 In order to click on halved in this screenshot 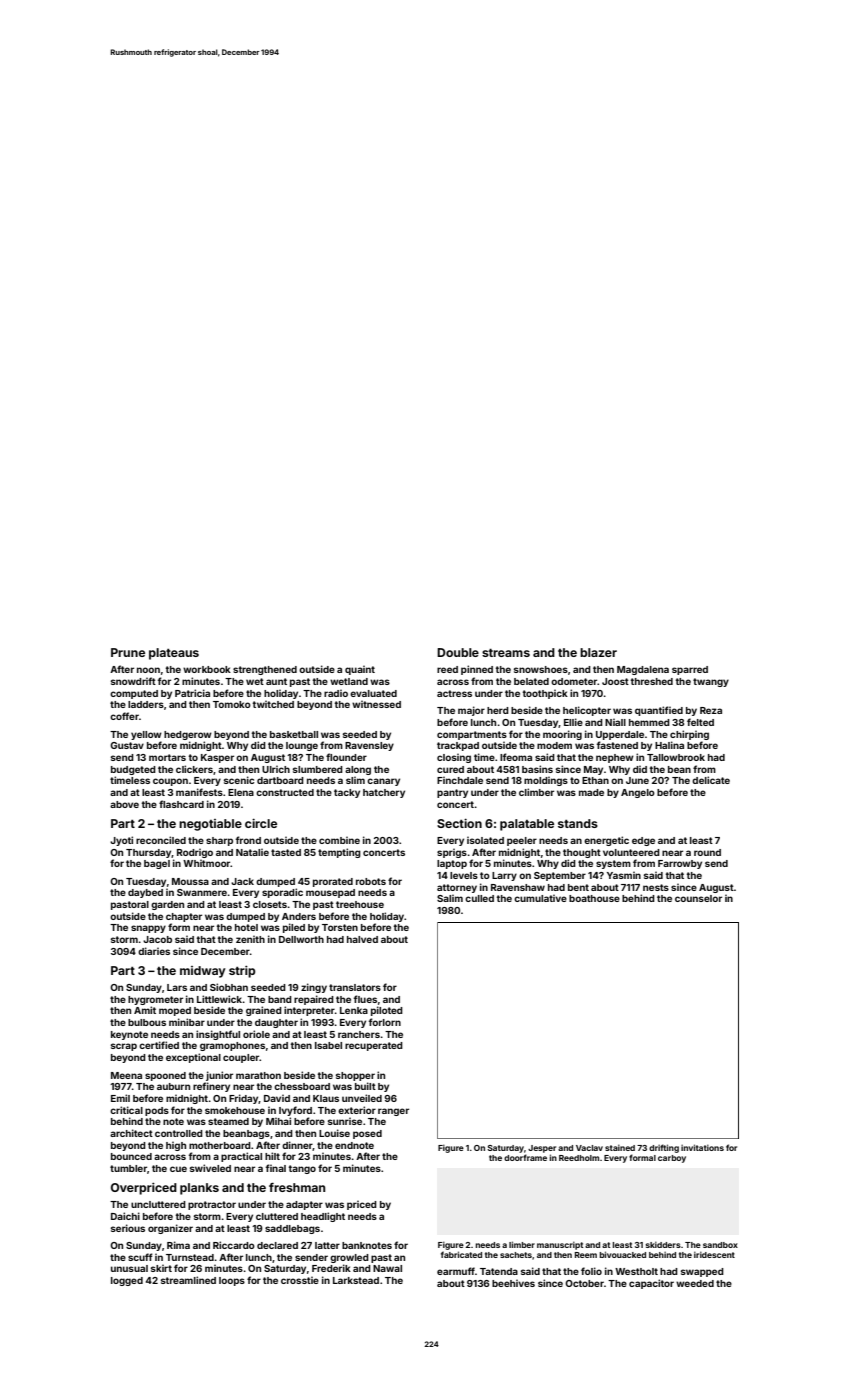, I will do `click(362, 939)`.
